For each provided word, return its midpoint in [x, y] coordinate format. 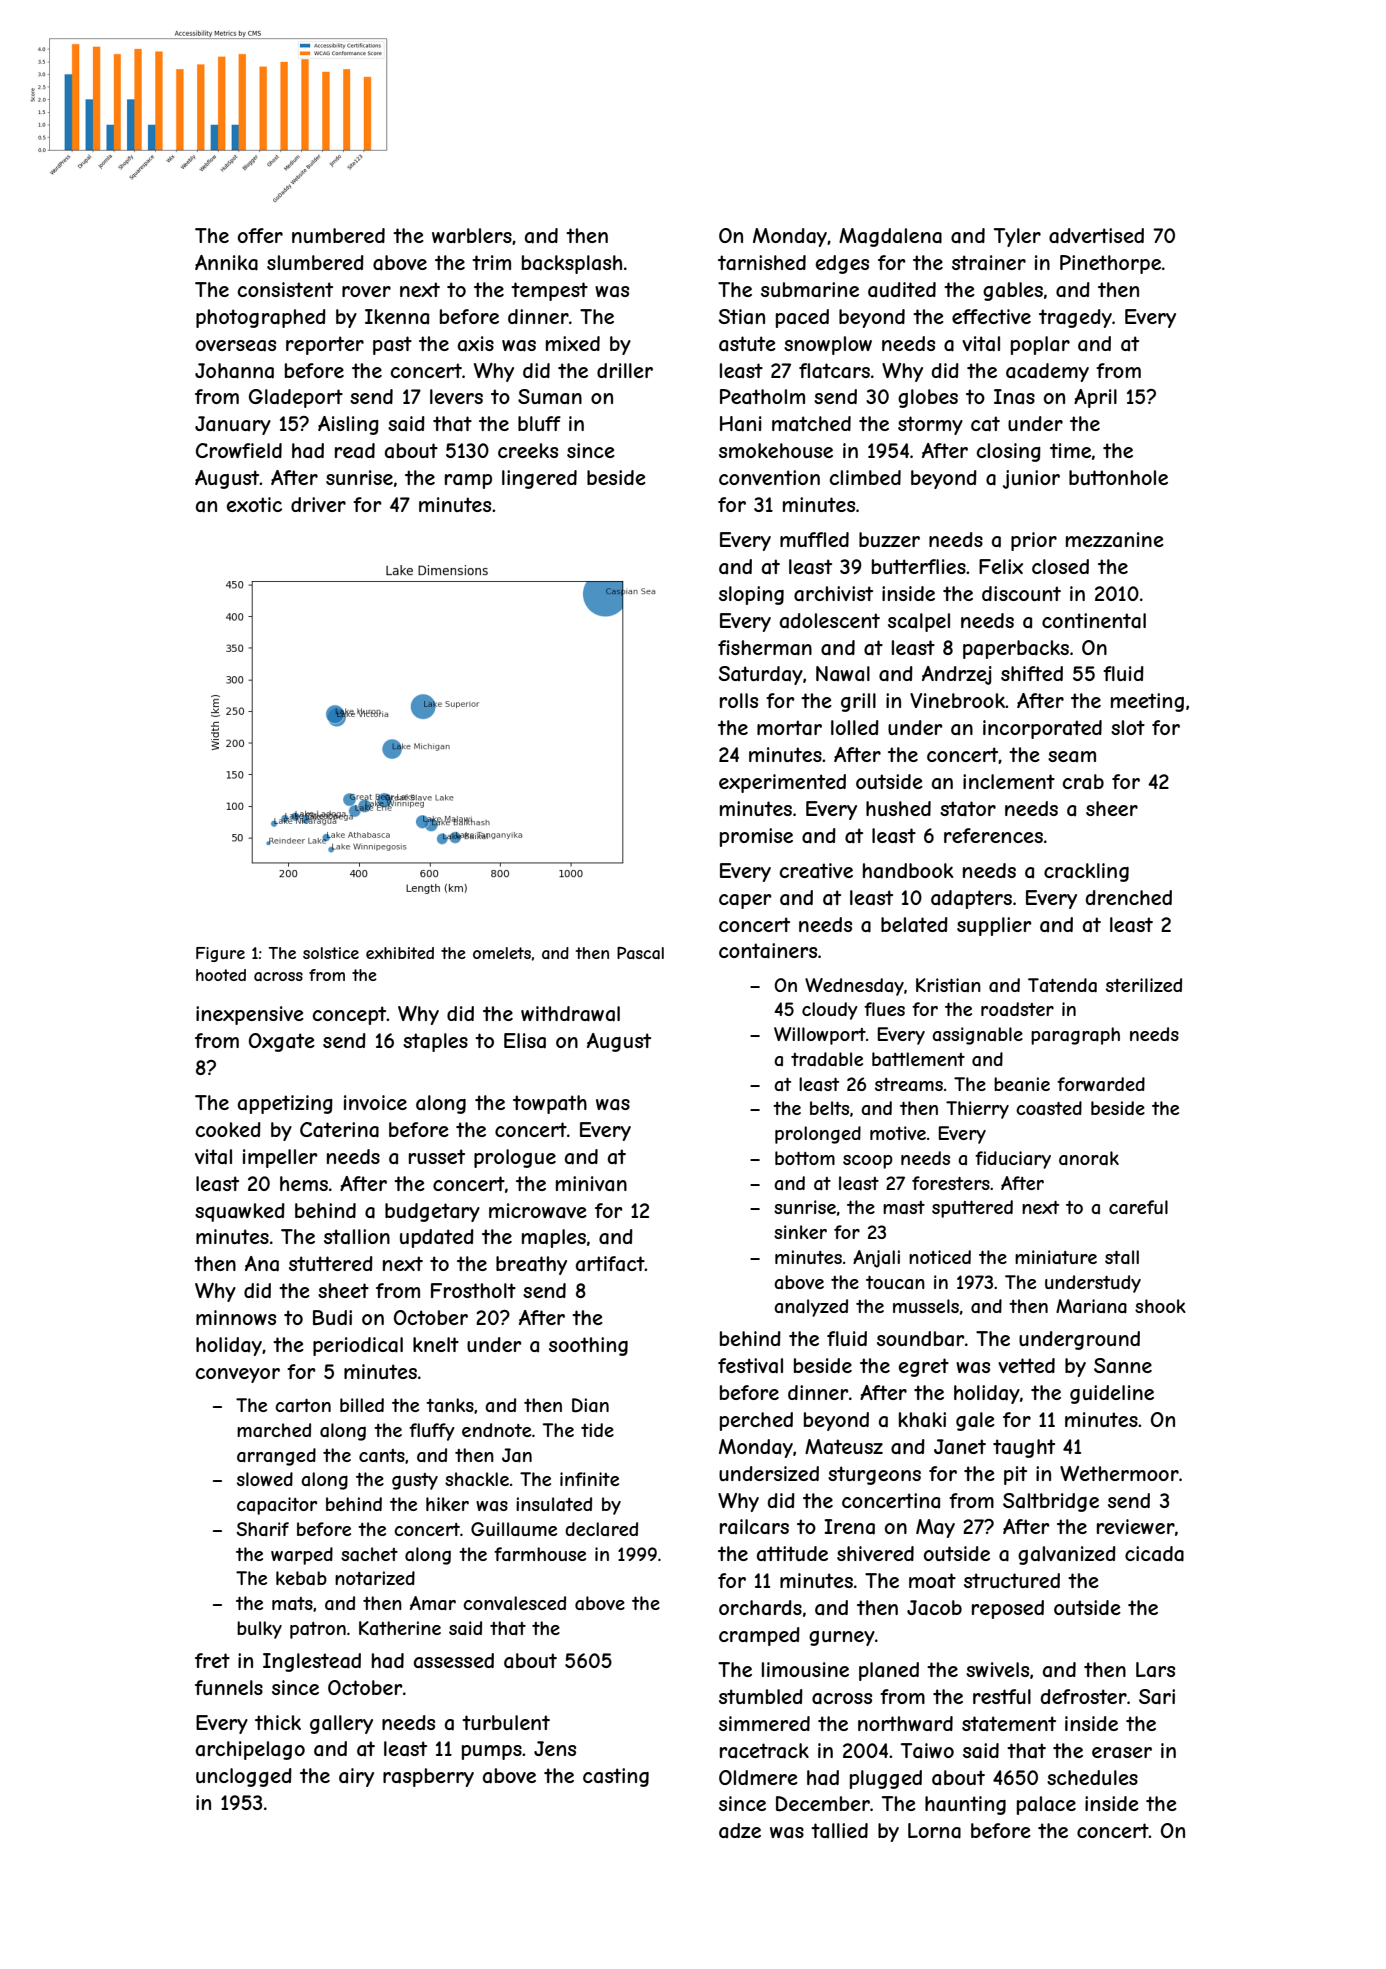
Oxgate [282, 1042]
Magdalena [890, 237]
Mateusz [844, 1447]
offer [260, 235]
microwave [538, 1210]
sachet [369, 1554]
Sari [1157, 1697]
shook [1160, 1306]
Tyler [1017, 237]
